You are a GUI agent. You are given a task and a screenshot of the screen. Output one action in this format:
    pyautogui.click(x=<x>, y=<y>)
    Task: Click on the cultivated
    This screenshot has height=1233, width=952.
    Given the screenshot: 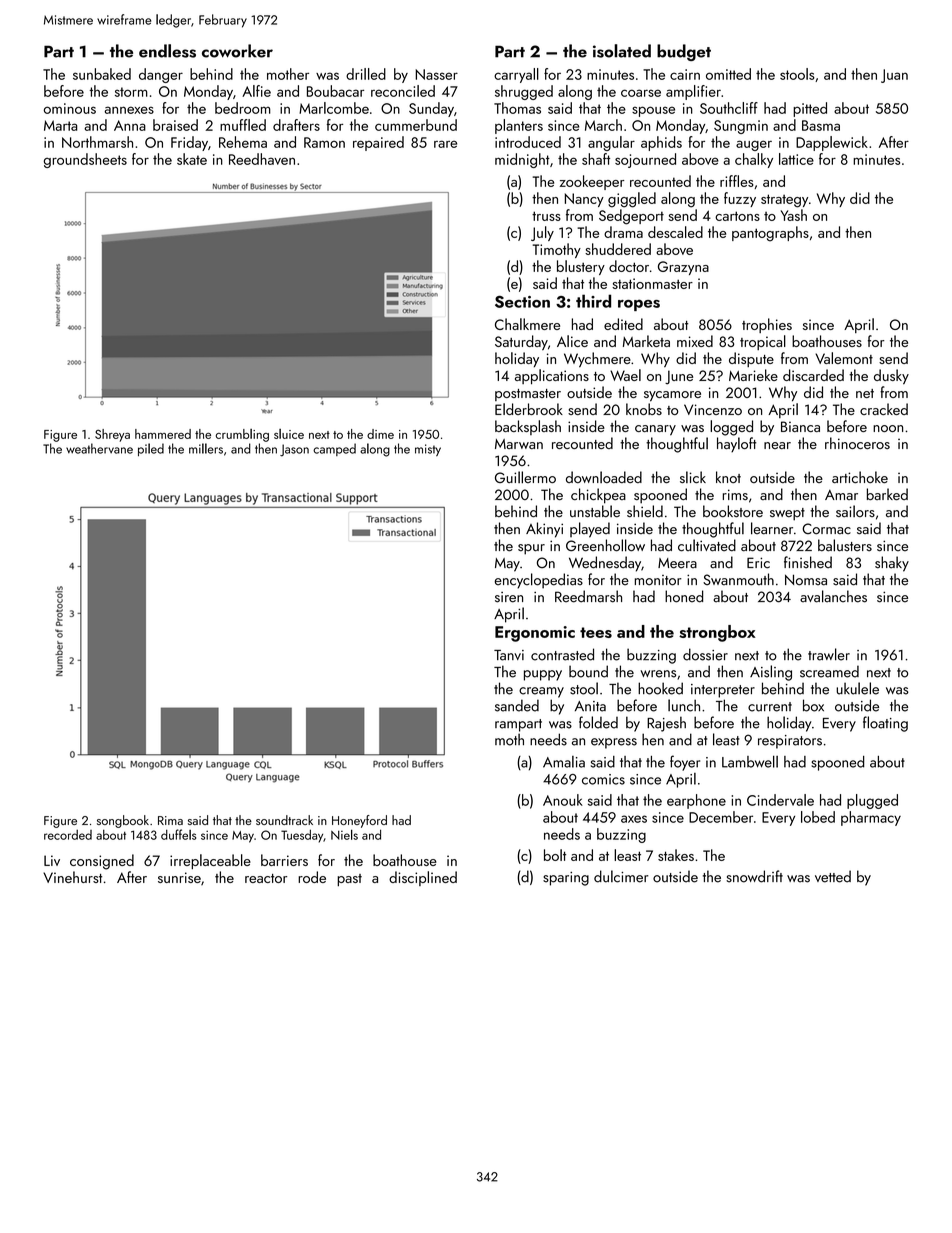 What is the action you would take?
    pyautogui.click(x=707, y=545)
